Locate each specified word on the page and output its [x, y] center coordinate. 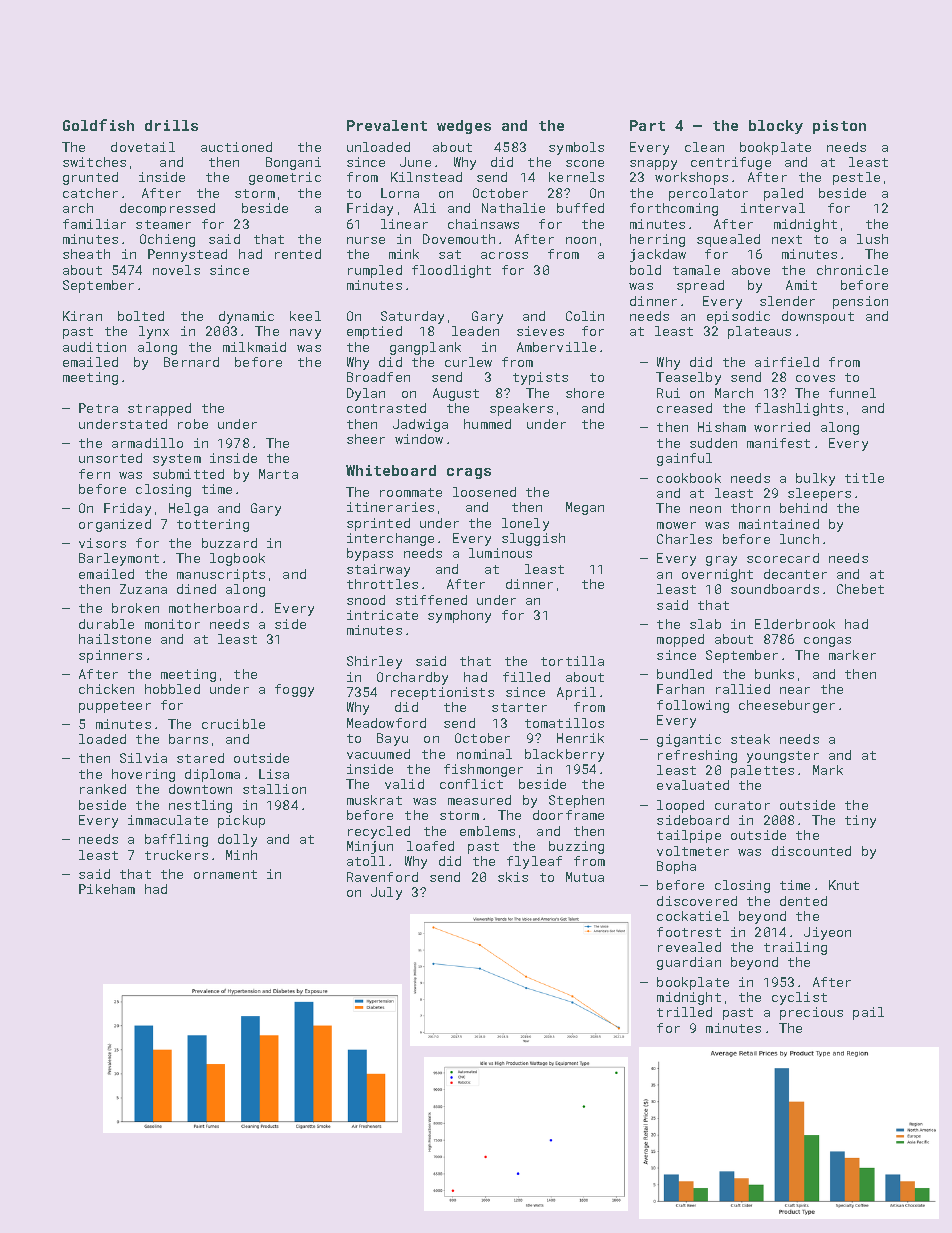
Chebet [860, 589]
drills [171, 125]
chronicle [852, 270]
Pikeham [107, 889]
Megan [585, 508]
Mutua [585, 877]
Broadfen [378, 377]
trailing [795, 948]
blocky [776, 127]
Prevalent [387, 125]
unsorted [110, 458]
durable [106, 624]
